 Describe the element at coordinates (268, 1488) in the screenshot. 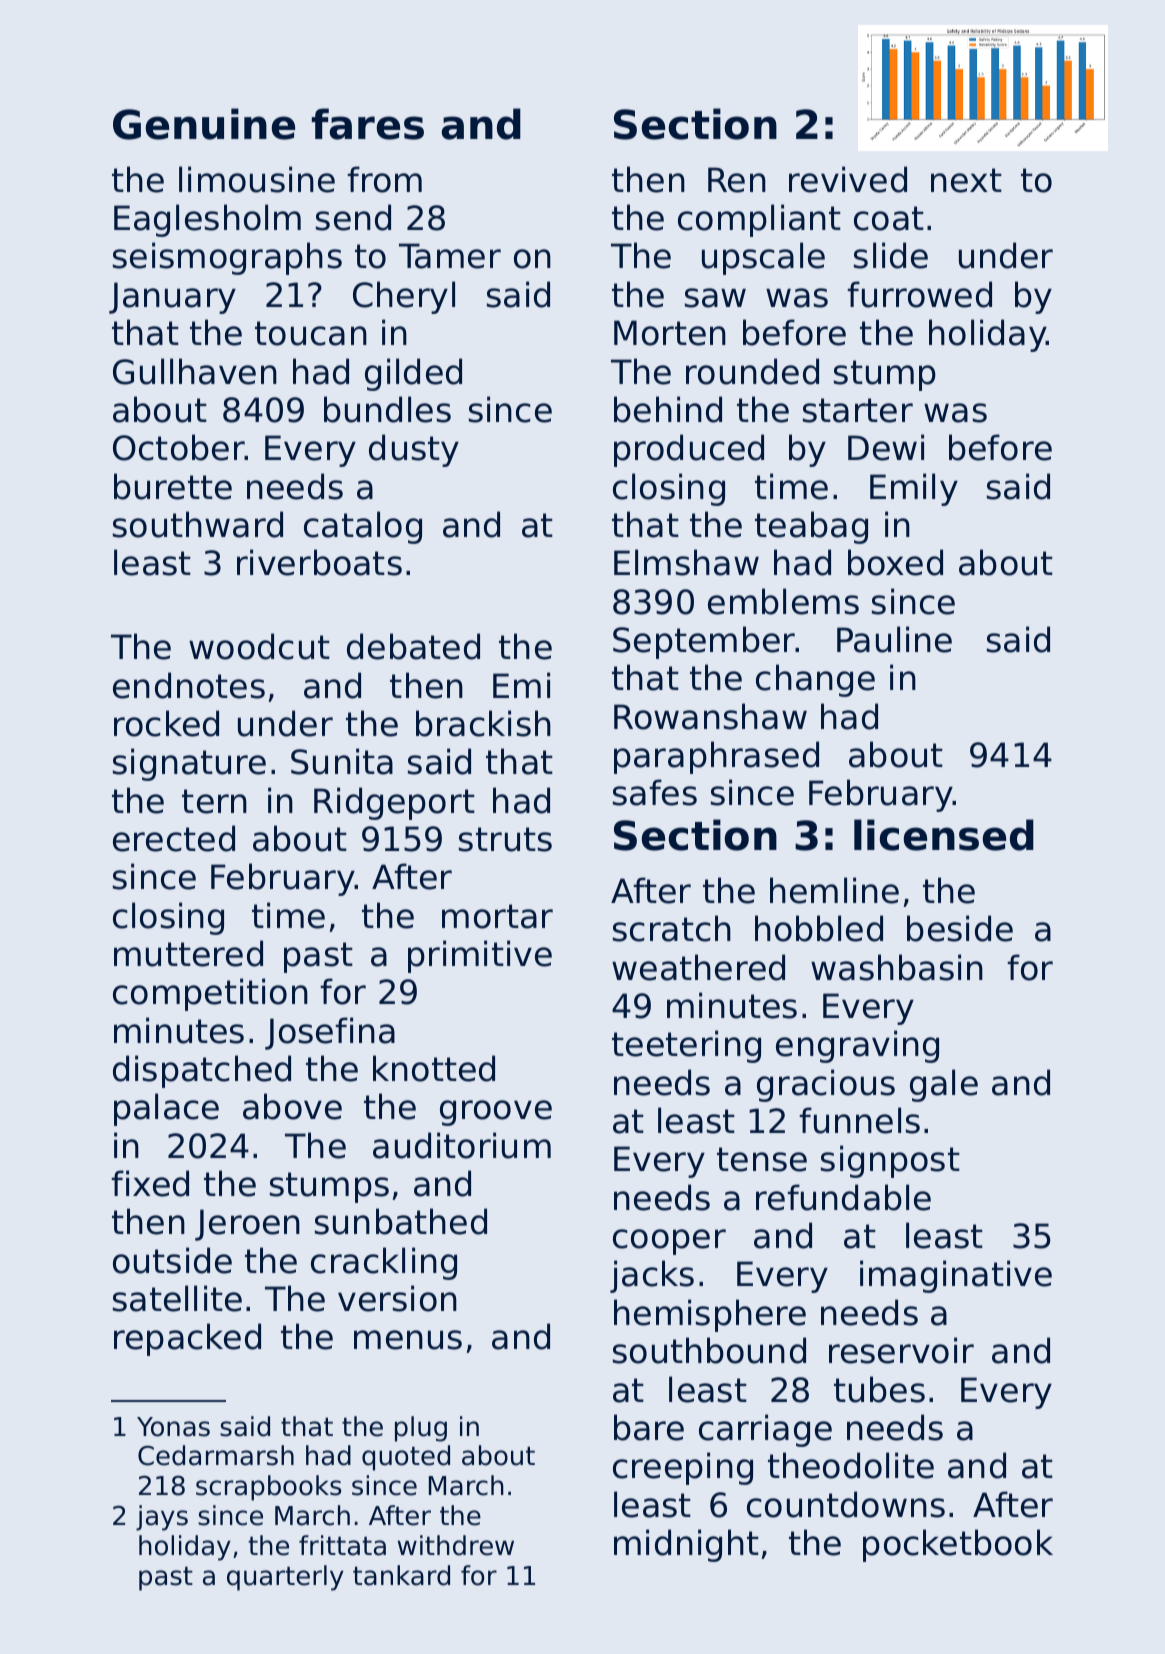

I see `scrapbooks` at that location.
